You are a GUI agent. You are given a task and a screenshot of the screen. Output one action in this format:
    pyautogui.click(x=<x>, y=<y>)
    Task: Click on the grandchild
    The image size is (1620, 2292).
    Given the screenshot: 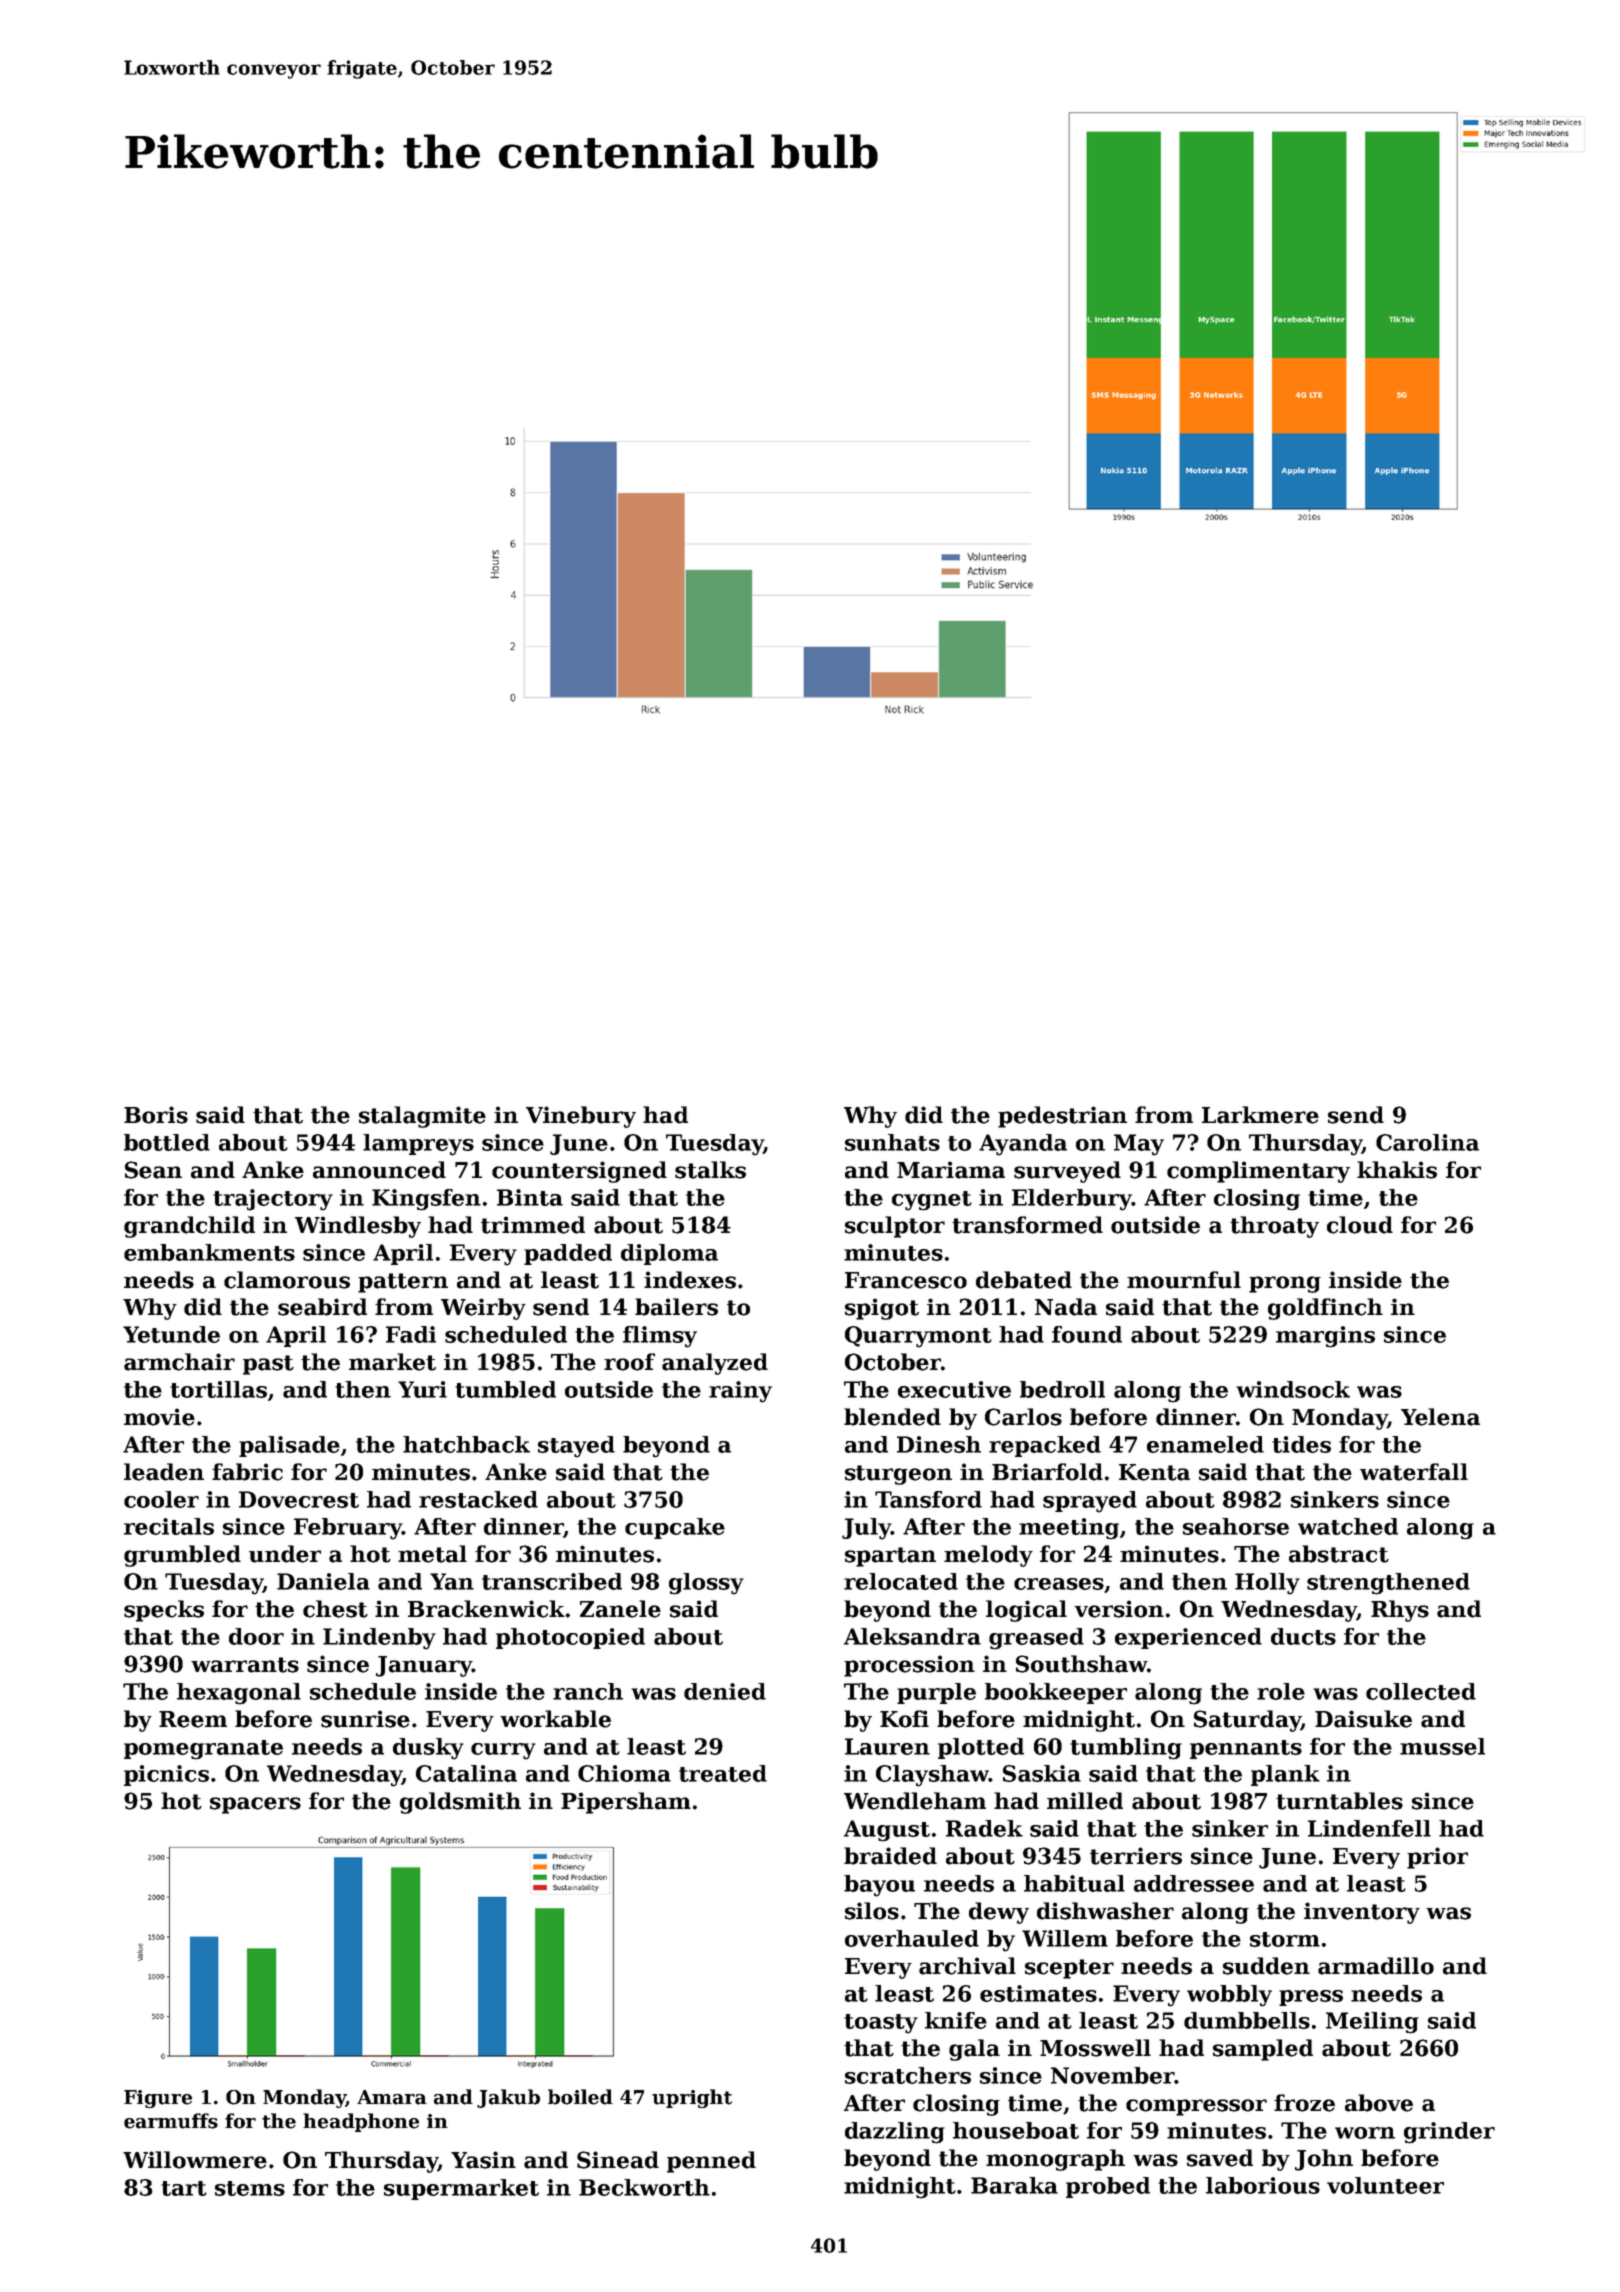 What is the action you would take?
    pyautogui.click(x=189, y=1227)
